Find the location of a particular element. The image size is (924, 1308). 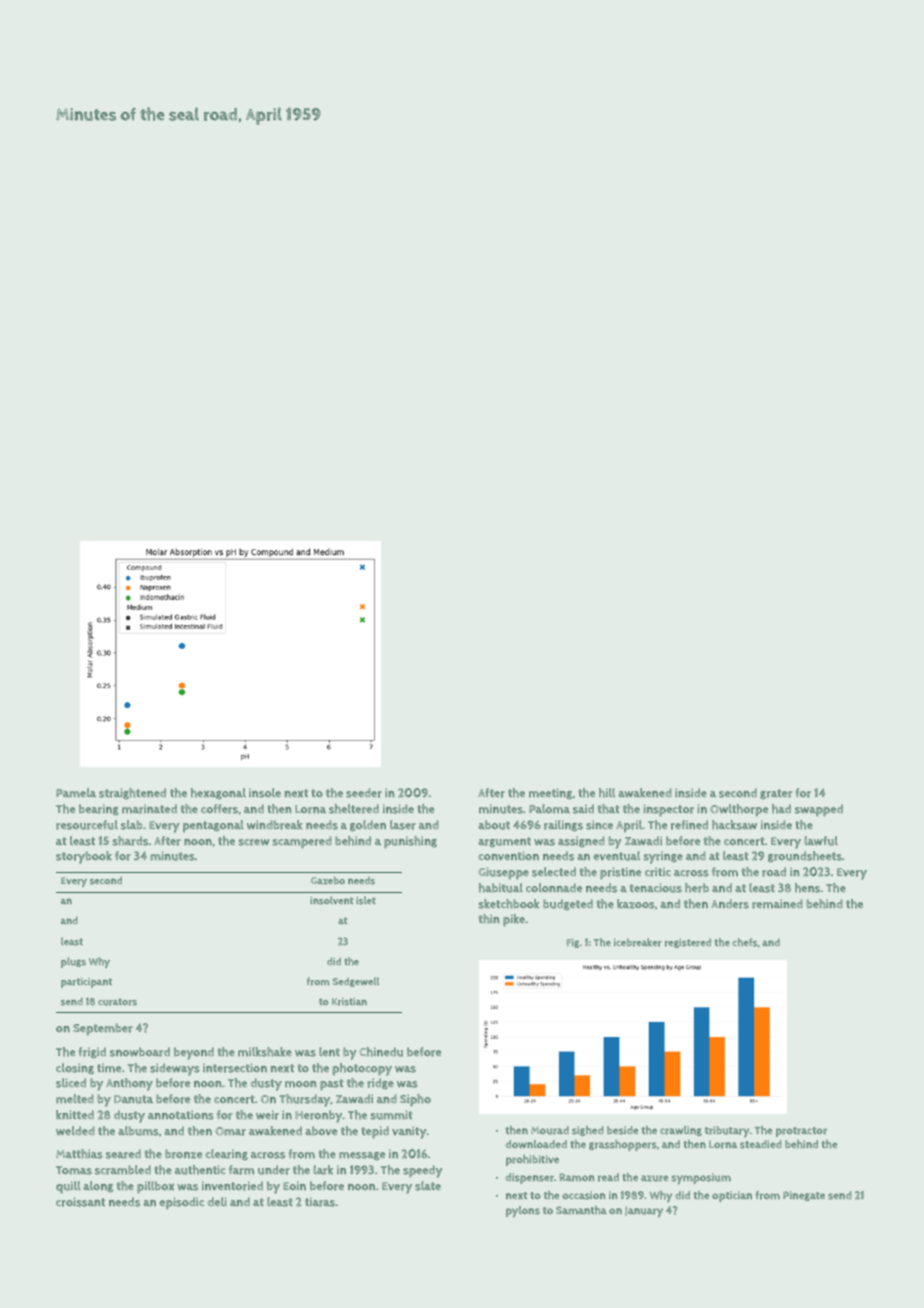

Kristian is located at coordinates (349, 1002).
